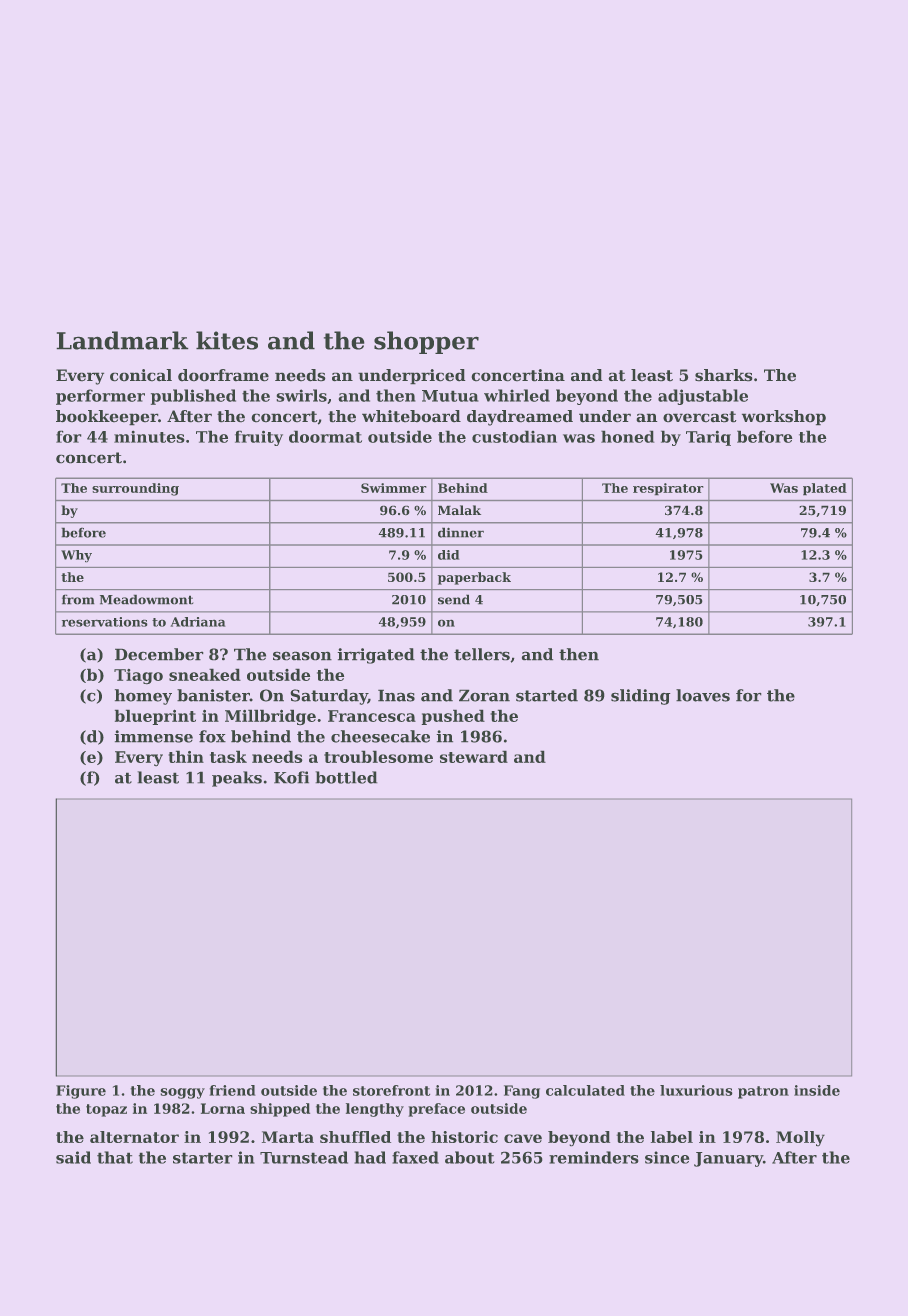  What do you see at coordinates (346, 777) in the page?
I see `bottled` at bounding box center [346, 777].
